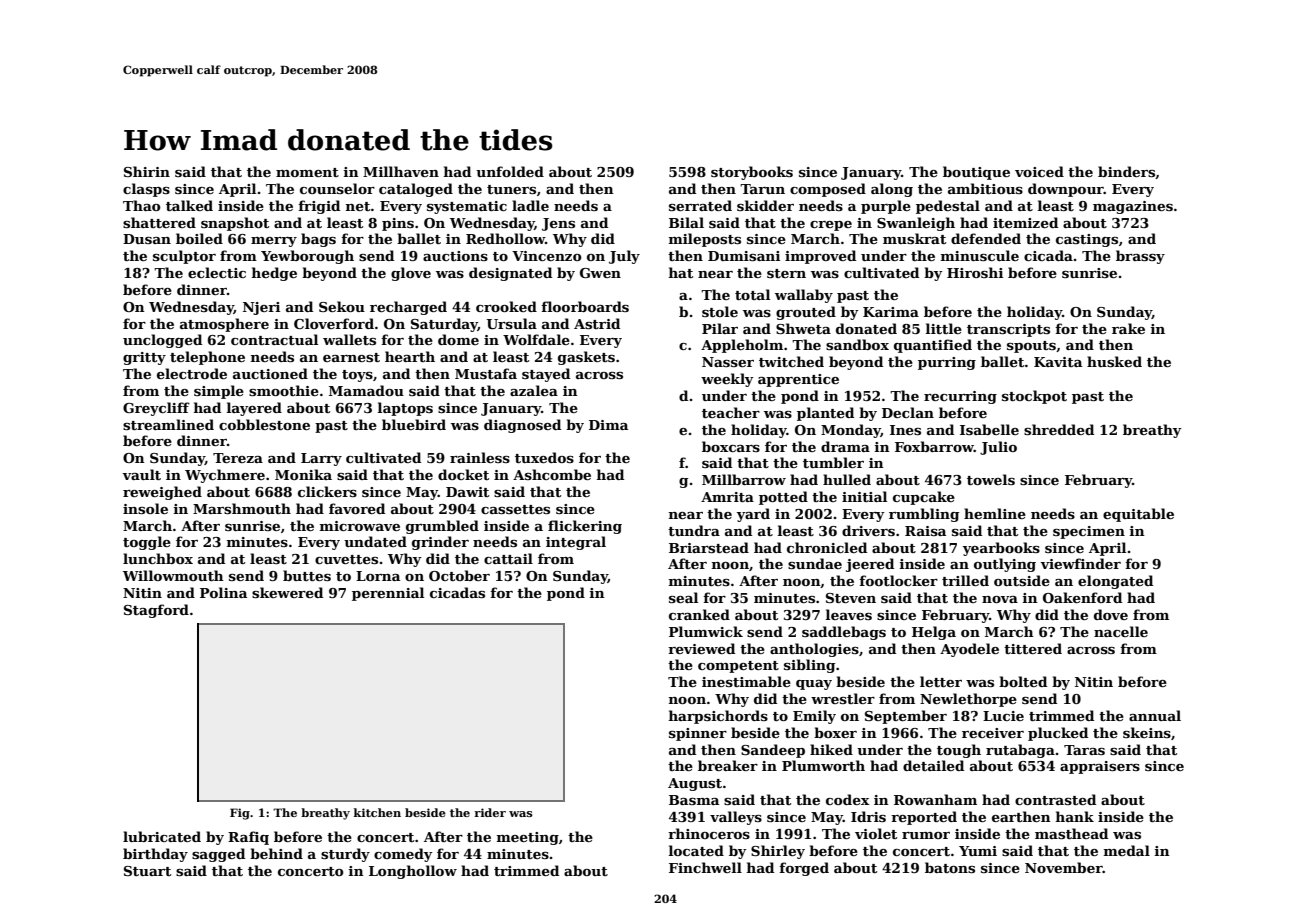 The height and width of the screenshot is (924, 1308). Describe the element at coordinates (546, 375) in the screenshot. I see `stayed` at that location.
